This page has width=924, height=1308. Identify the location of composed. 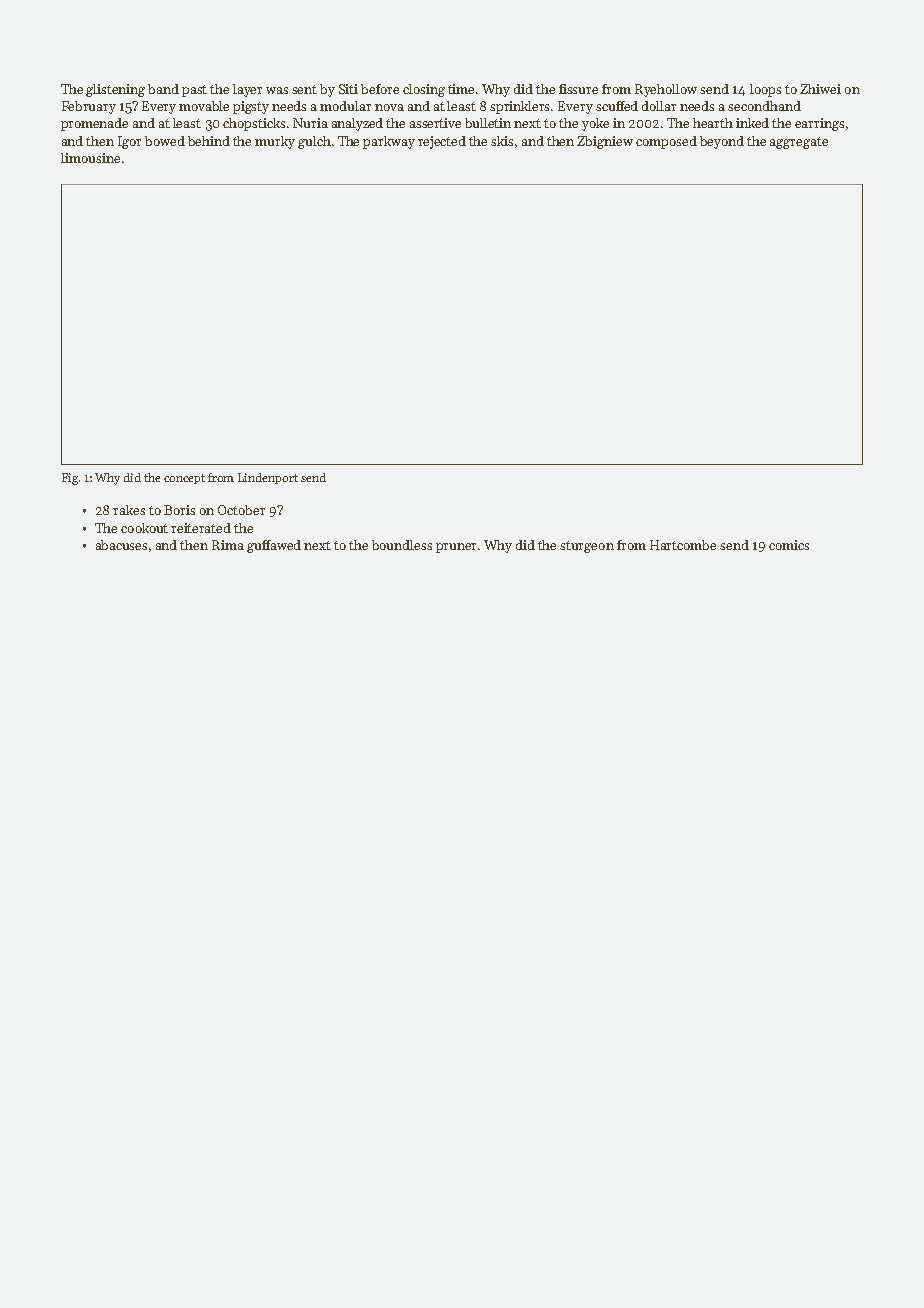
(666, 142).
